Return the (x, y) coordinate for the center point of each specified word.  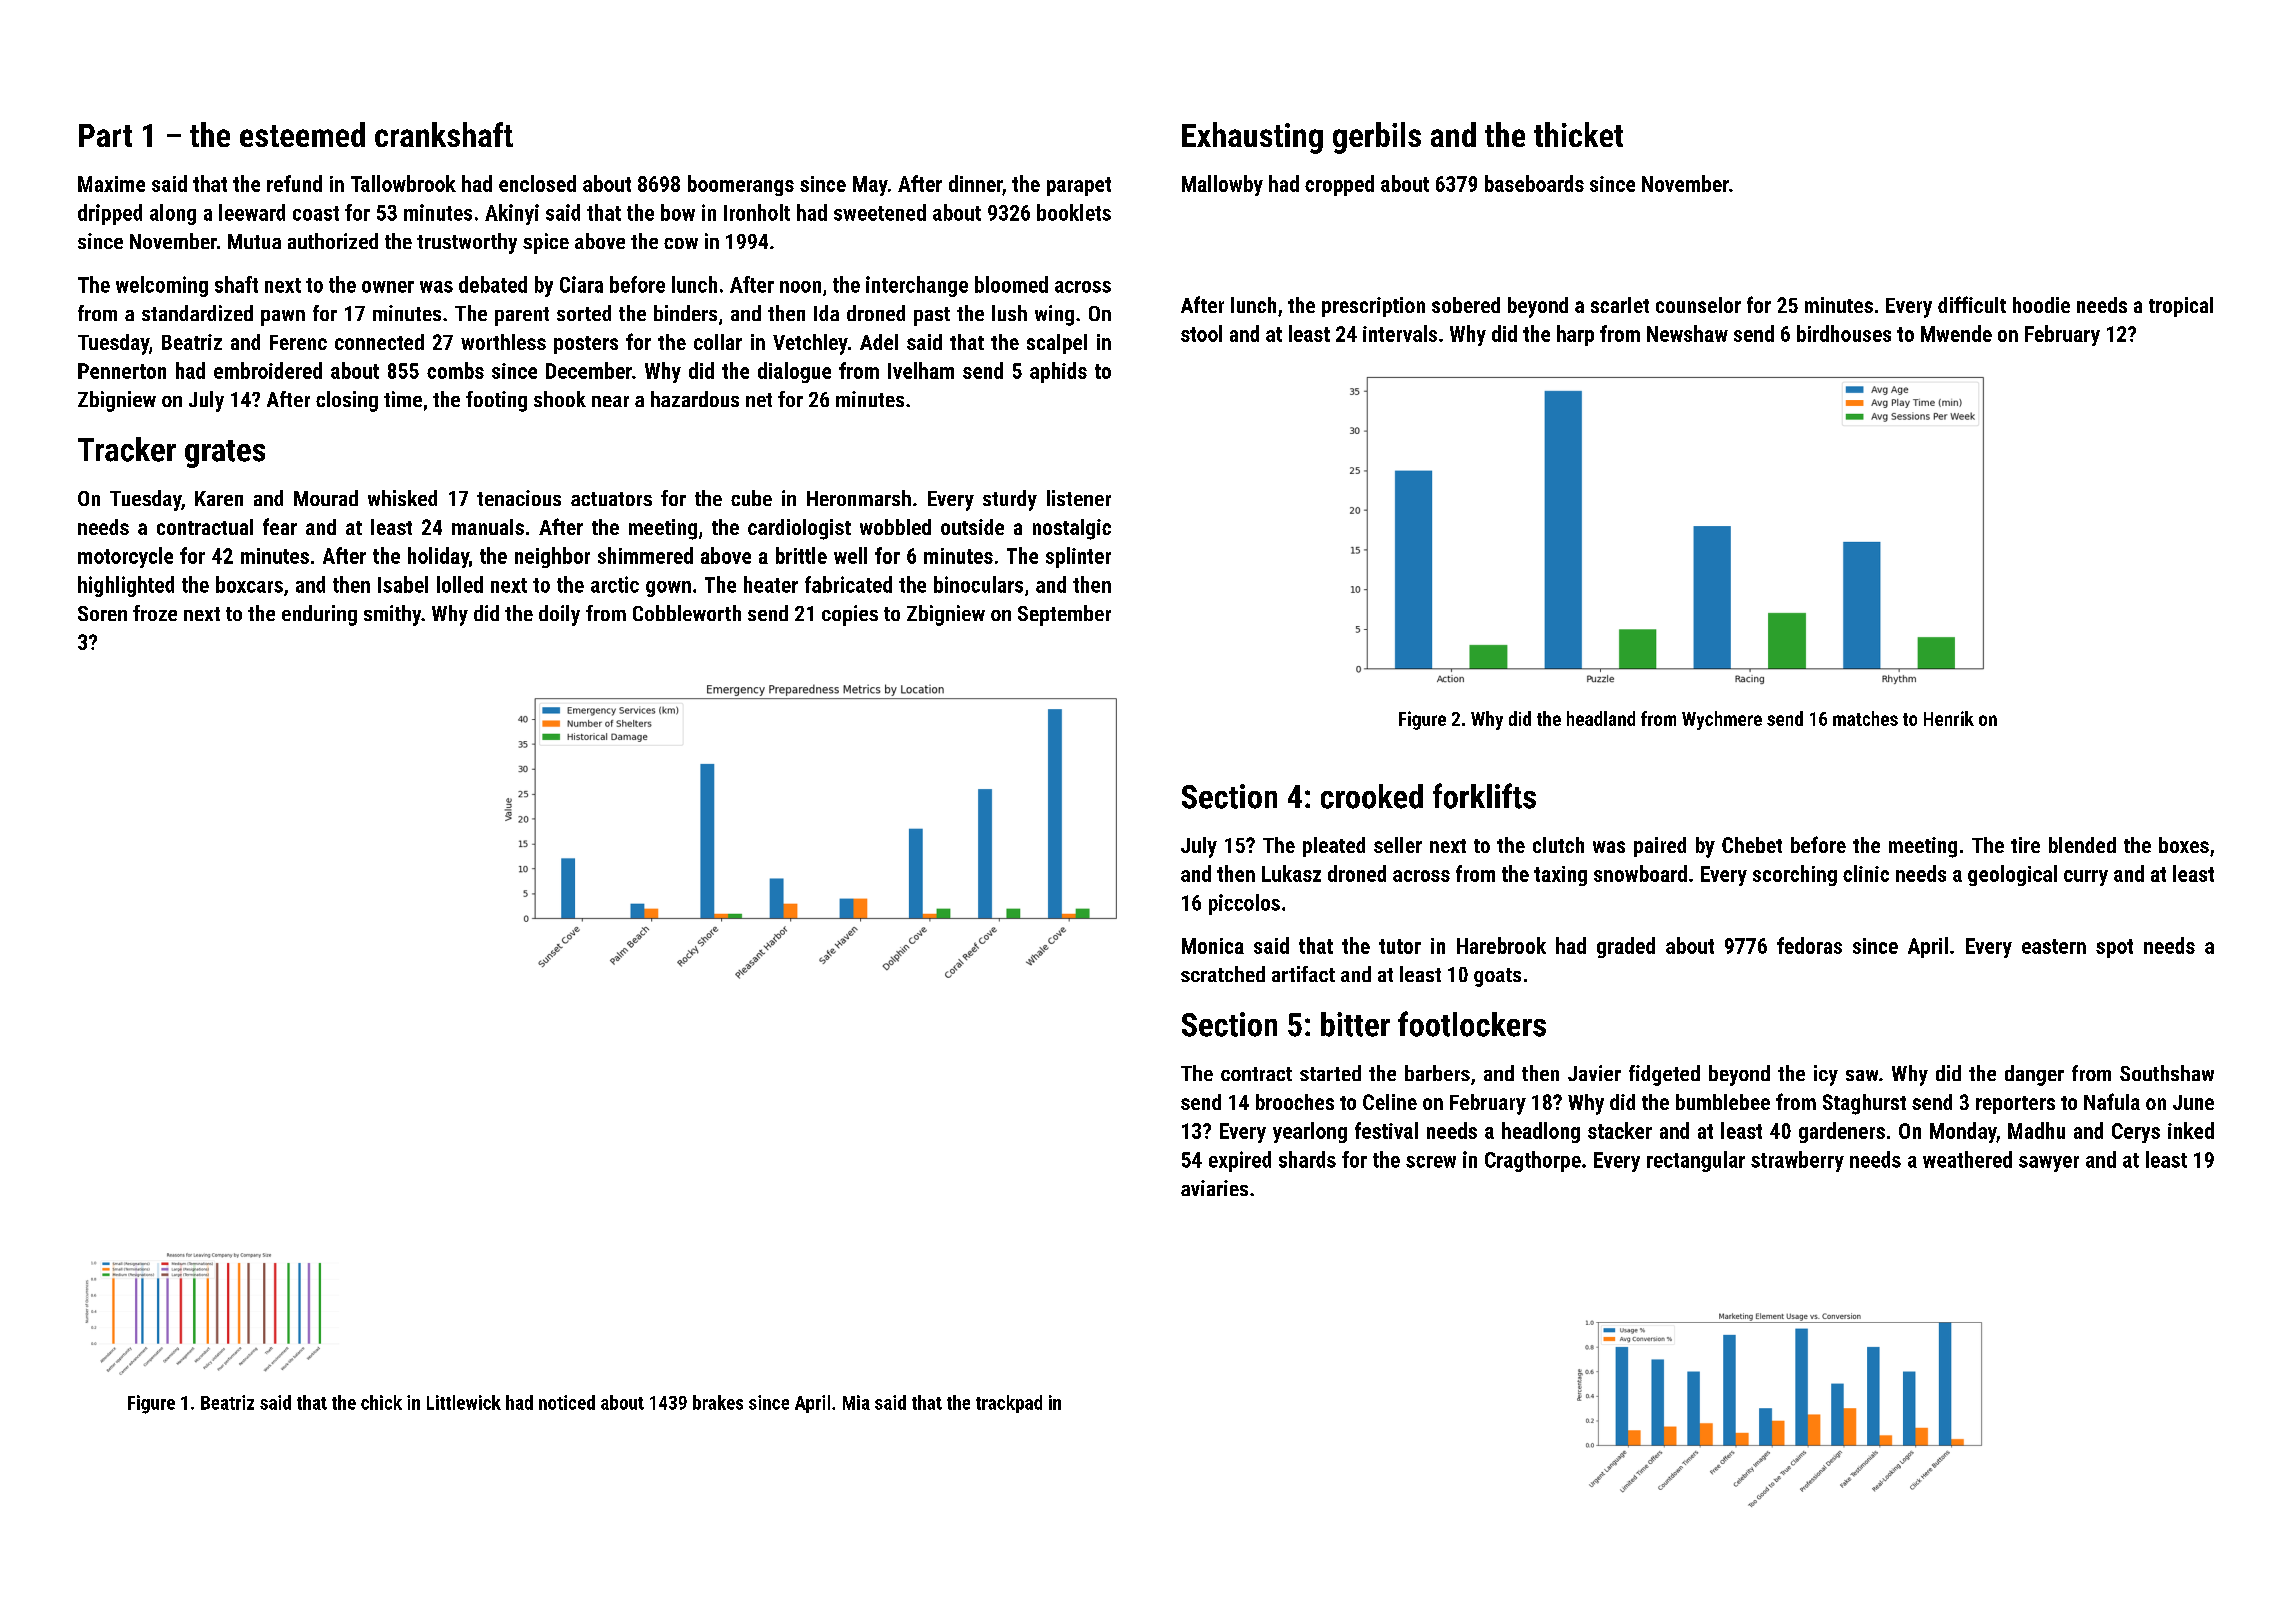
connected (379, 342)
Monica (1213, 946)
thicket (1578, 134)
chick (381, 1402)
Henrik (1949, 718)
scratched (1223, 974)
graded (1626, 947)
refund (294, 183)
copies (850, 615)
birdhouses (1844, 333)
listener (1079, 498)
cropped (1339, 185)
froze (155, 613)
